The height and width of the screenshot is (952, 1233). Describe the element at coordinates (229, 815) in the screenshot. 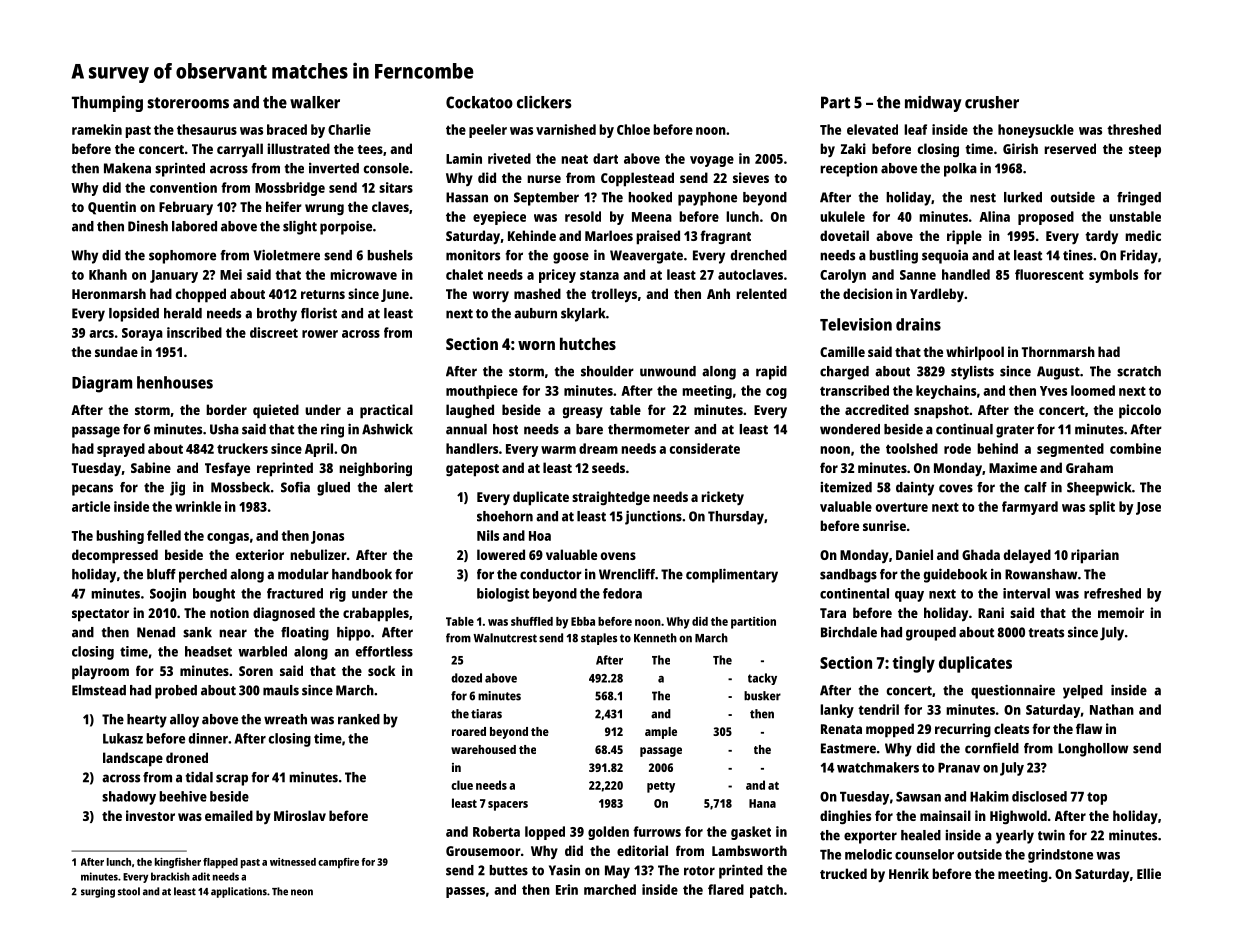

I see `emailed` at that location.
